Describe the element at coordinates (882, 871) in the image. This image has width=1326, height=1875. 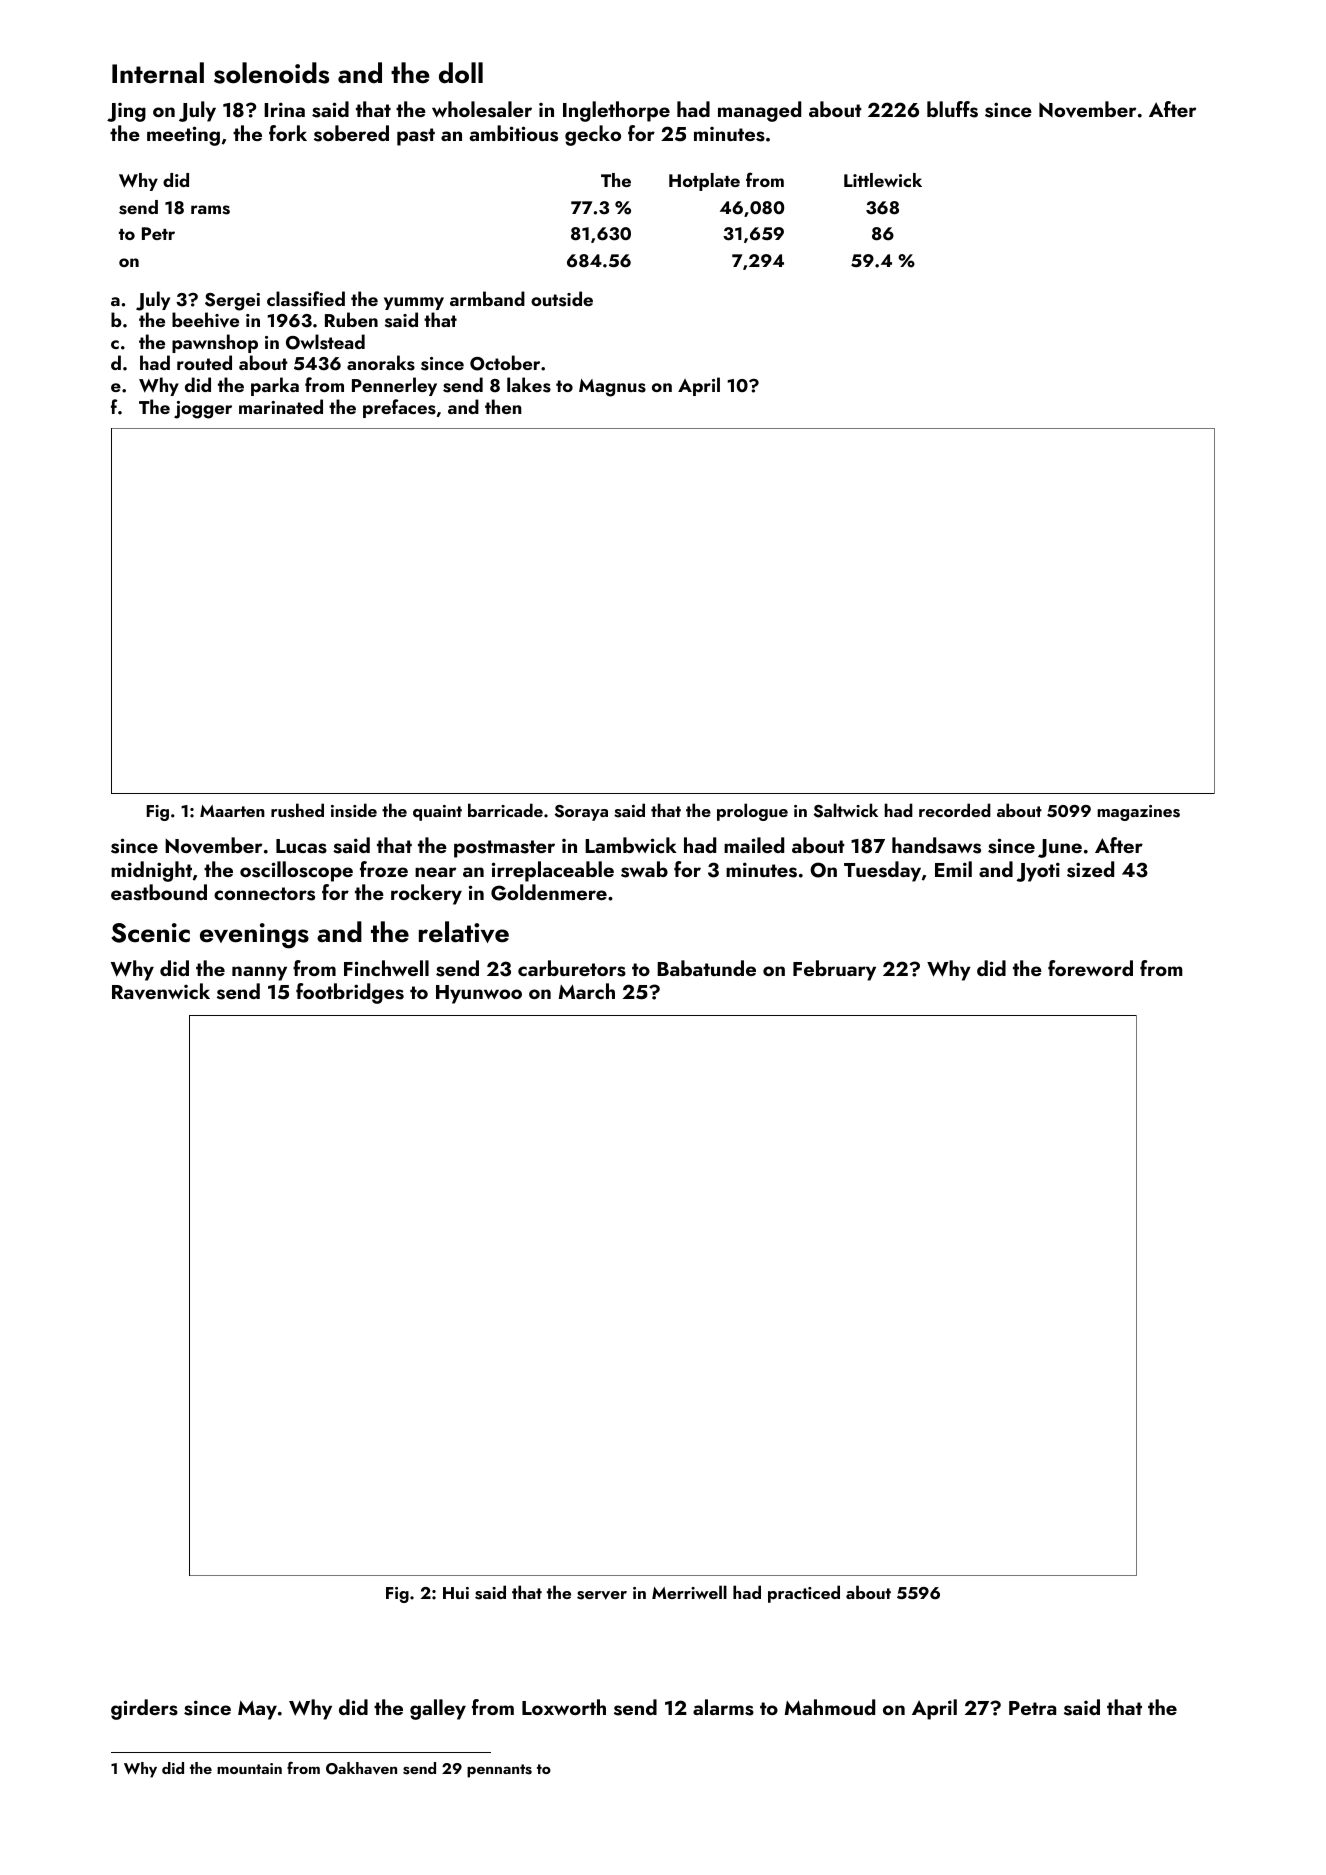
I see `Tuesday` at that location.
